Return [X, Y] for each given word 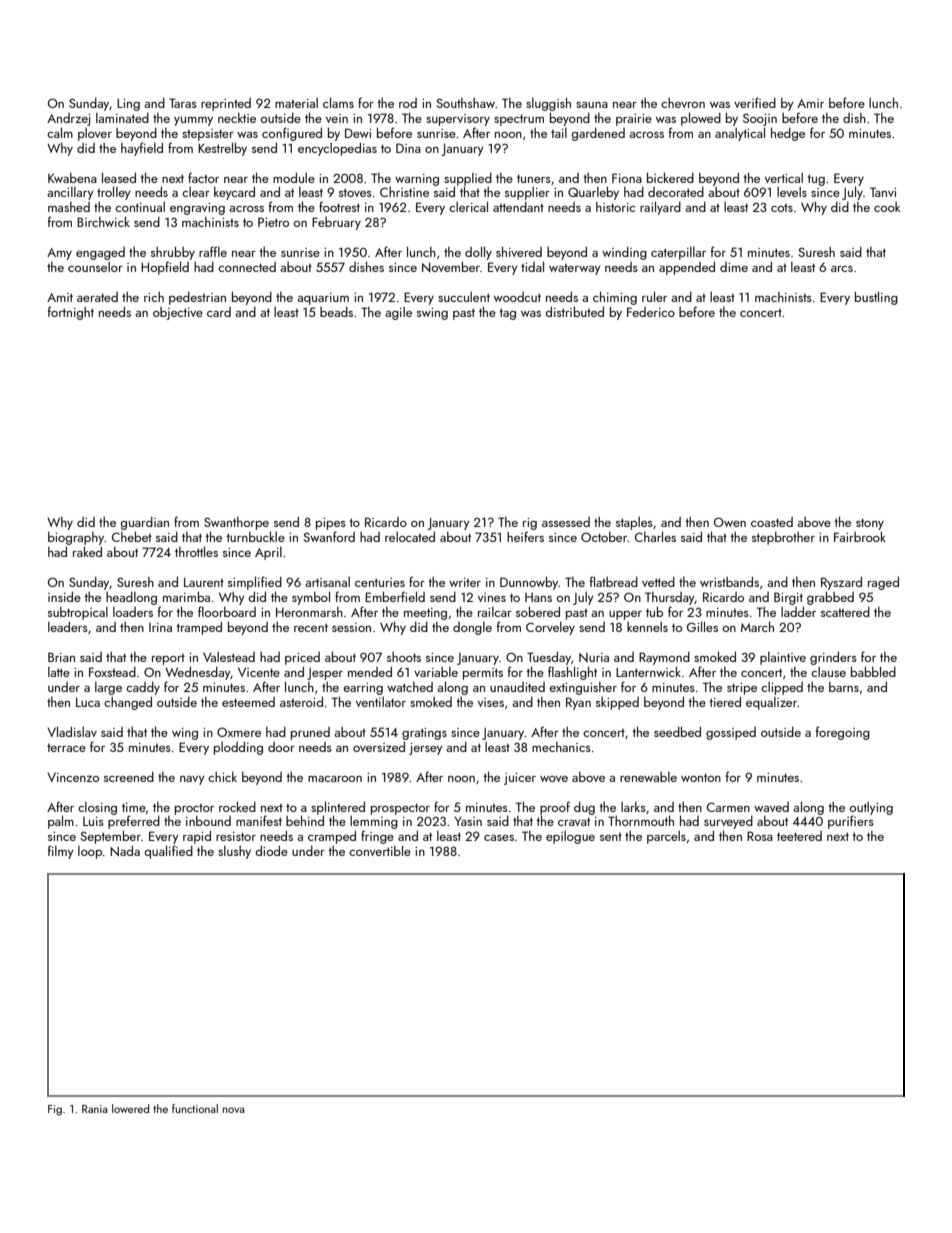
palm [61, 822]
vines [492, 597]
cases [499, 838]
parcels [666, 837]
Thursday [670, 598]
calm [60, 132]
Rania [95, 1109]
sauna [592, 105]
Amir [810, 103]
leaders [68, 626]
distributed [574, 311]
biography [76, 538]
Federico [651, 312]
